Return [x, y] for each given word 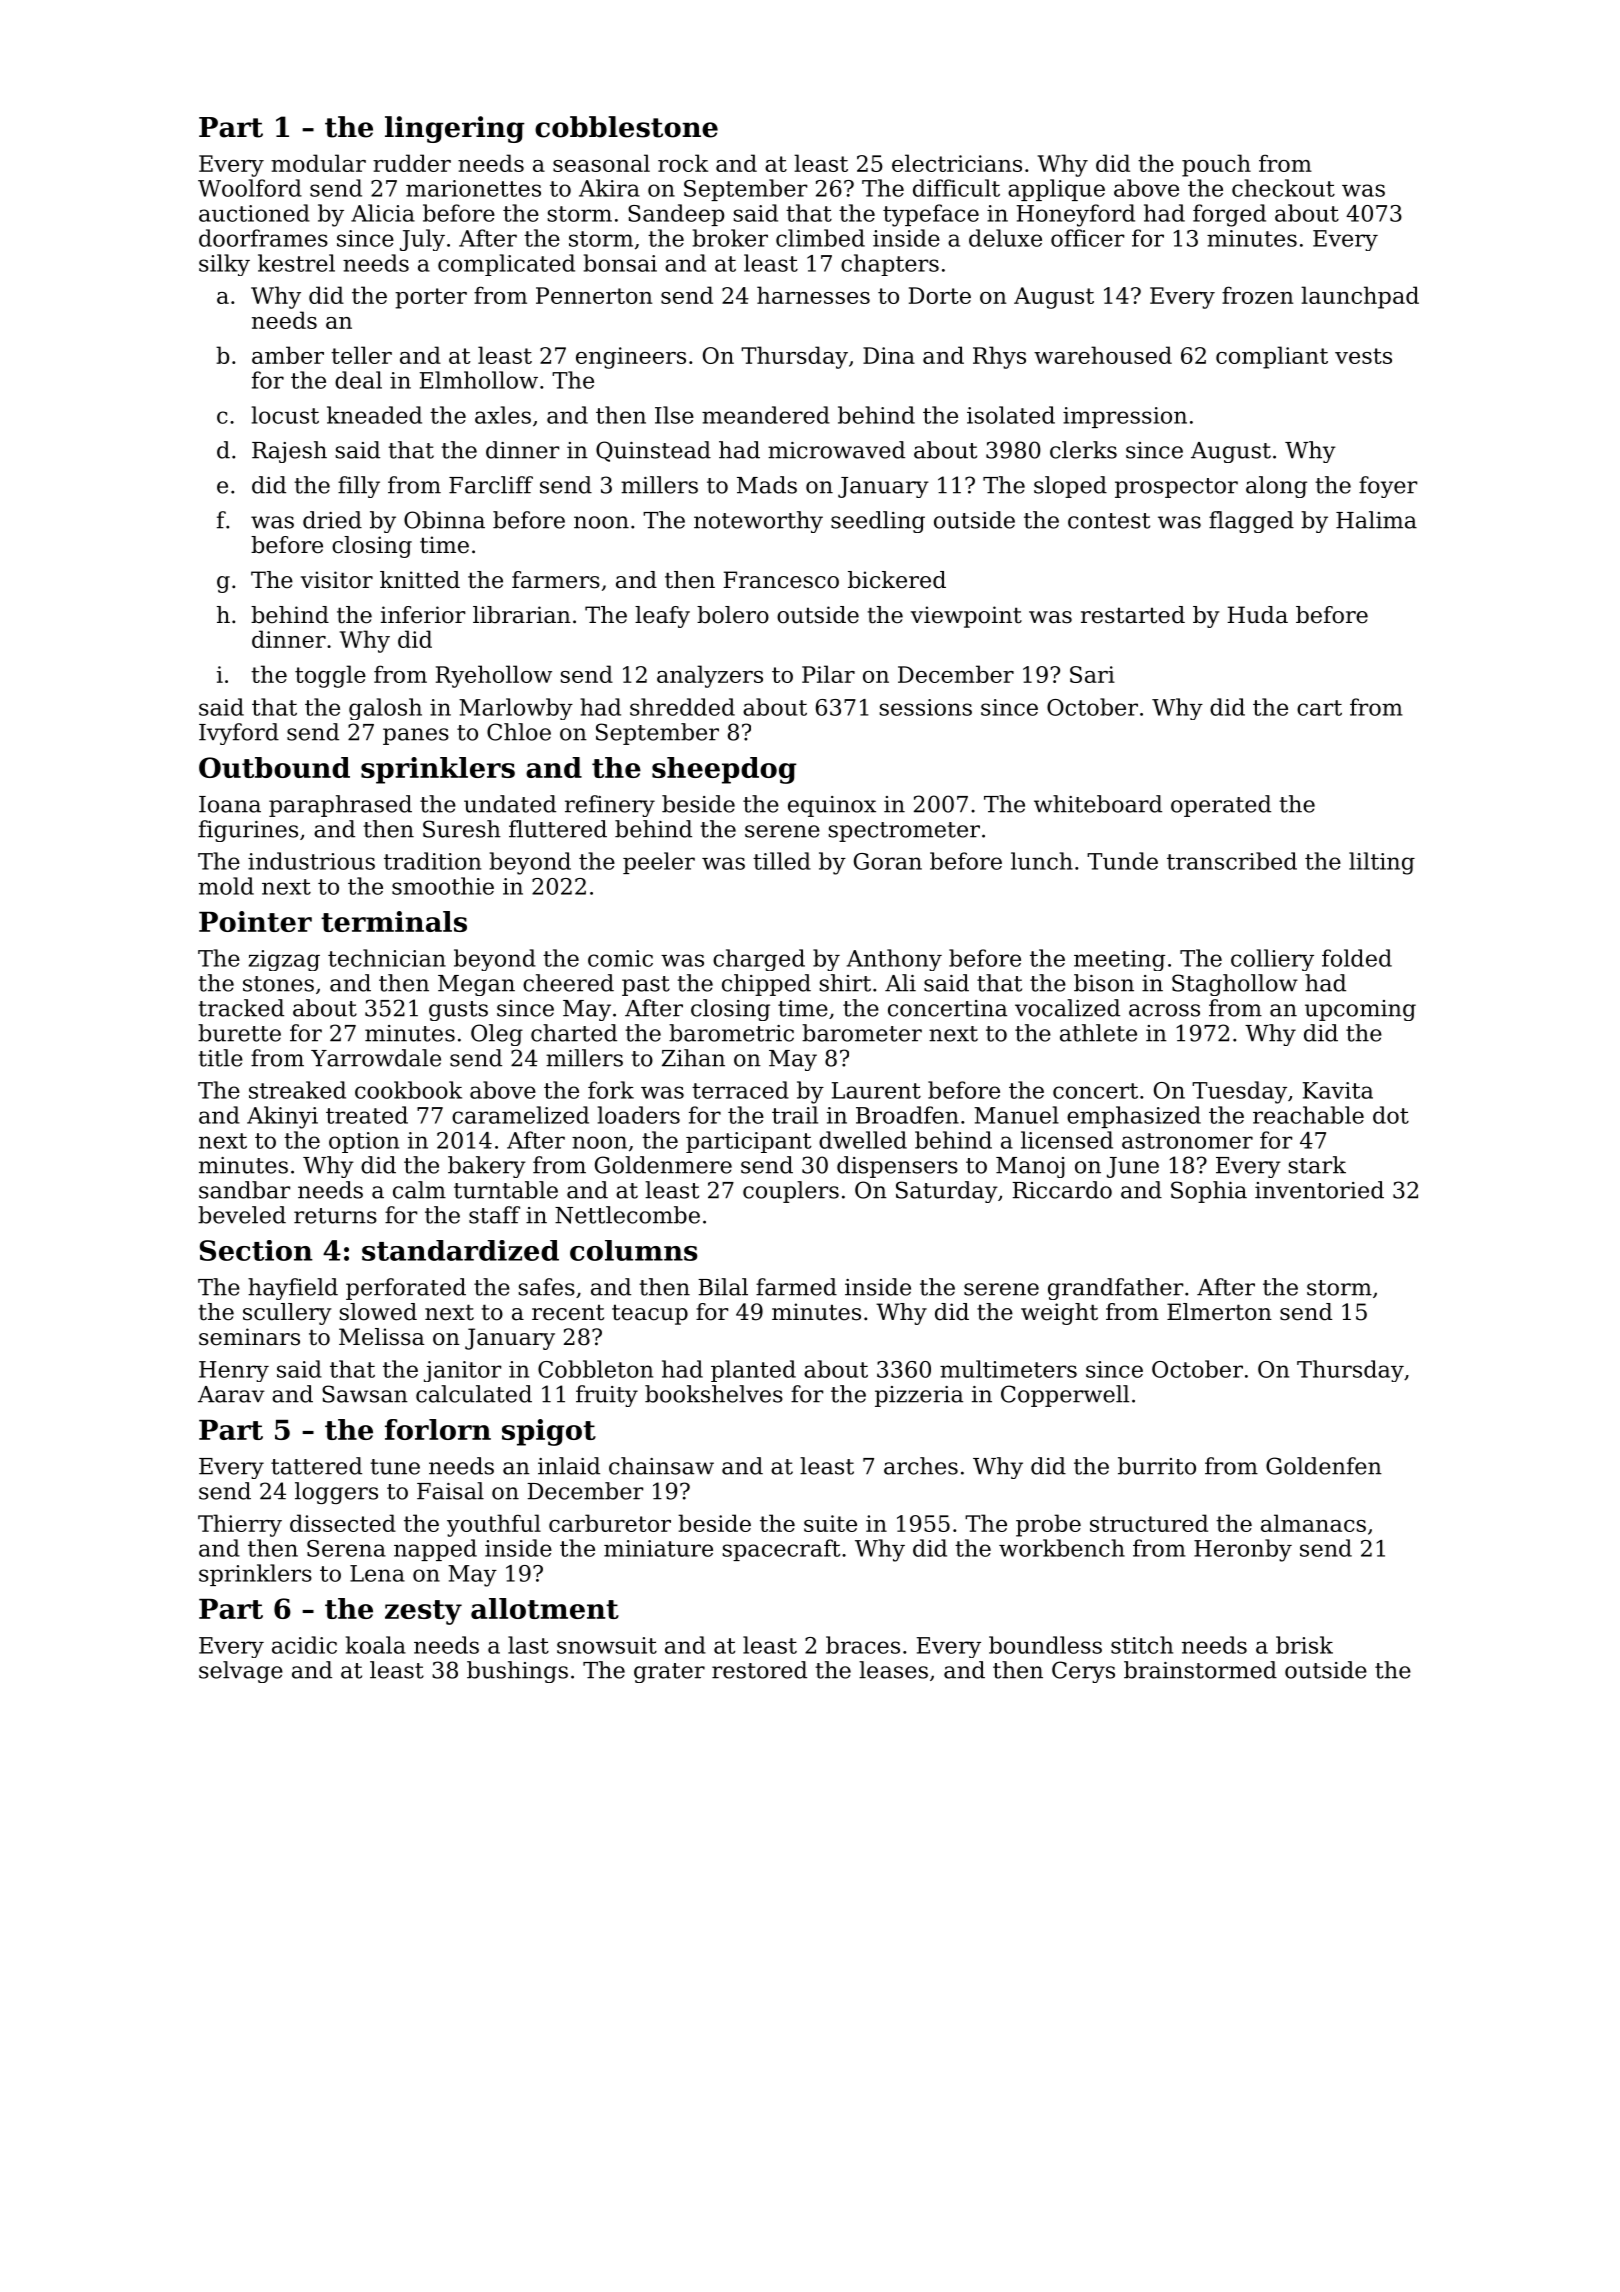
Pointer [255, 921]
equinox [832, 806]
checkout [1283, 188]
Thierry [240, 1525]
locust [285, 415]
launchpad [1360, 297]
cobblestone [626, 127]
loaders [639, 1115]
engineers [631, 358]
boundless [1045, 1645]
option [364, 1142]
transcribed [1232, 861]
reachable [1308, 1115]
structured [1149, 1523]
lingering [455, 129]
